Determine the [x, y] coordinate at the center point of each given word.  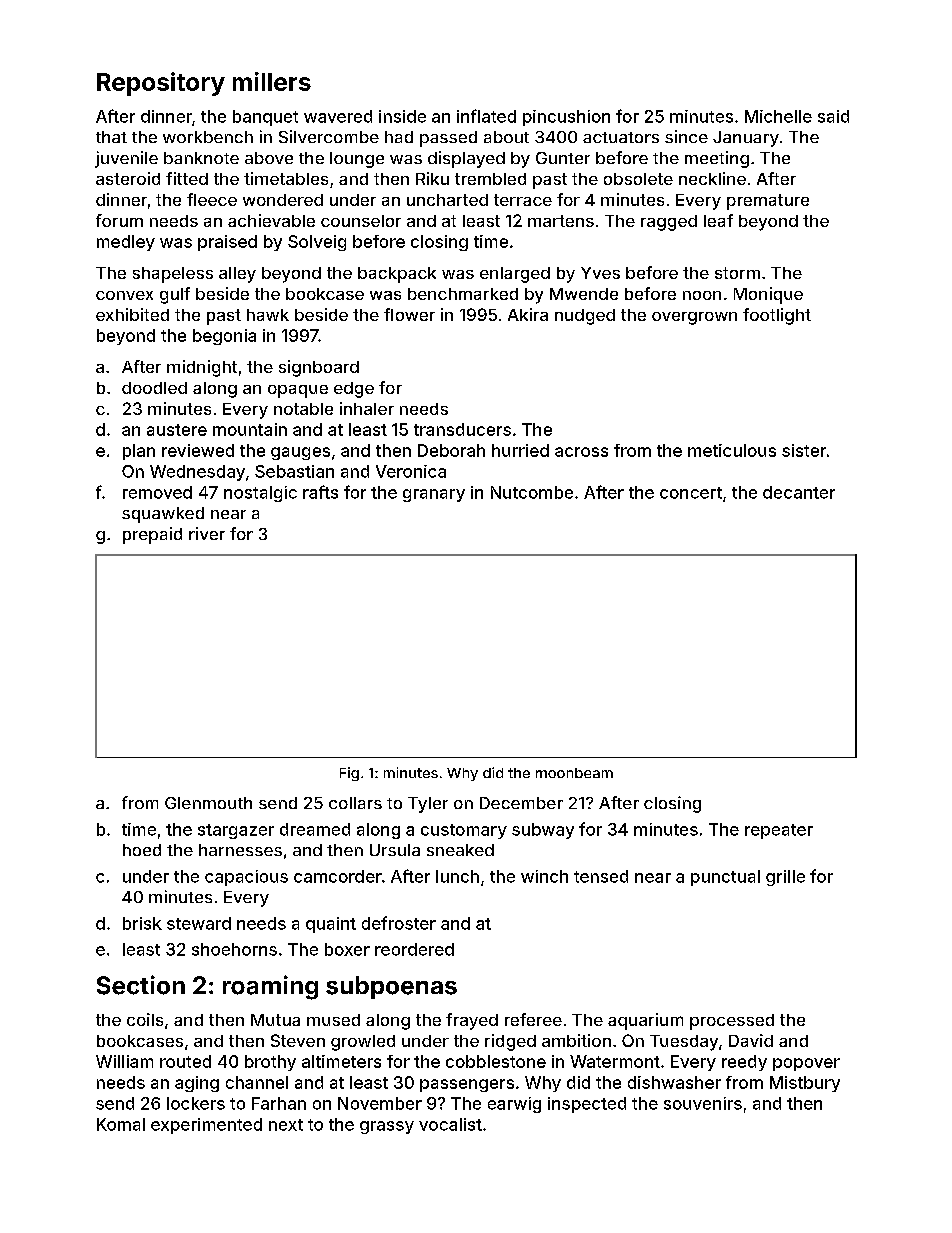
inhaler [367, 408]
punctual [725, 878]
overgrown [694, 318]
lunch [457, 876]
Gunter [563, 158]
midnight [202, 368]
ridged [510, 1042]
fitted [187, 178]
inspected [587, 1105]
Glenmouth [208, 803]
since [686, 136]
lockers [196, 1103]
